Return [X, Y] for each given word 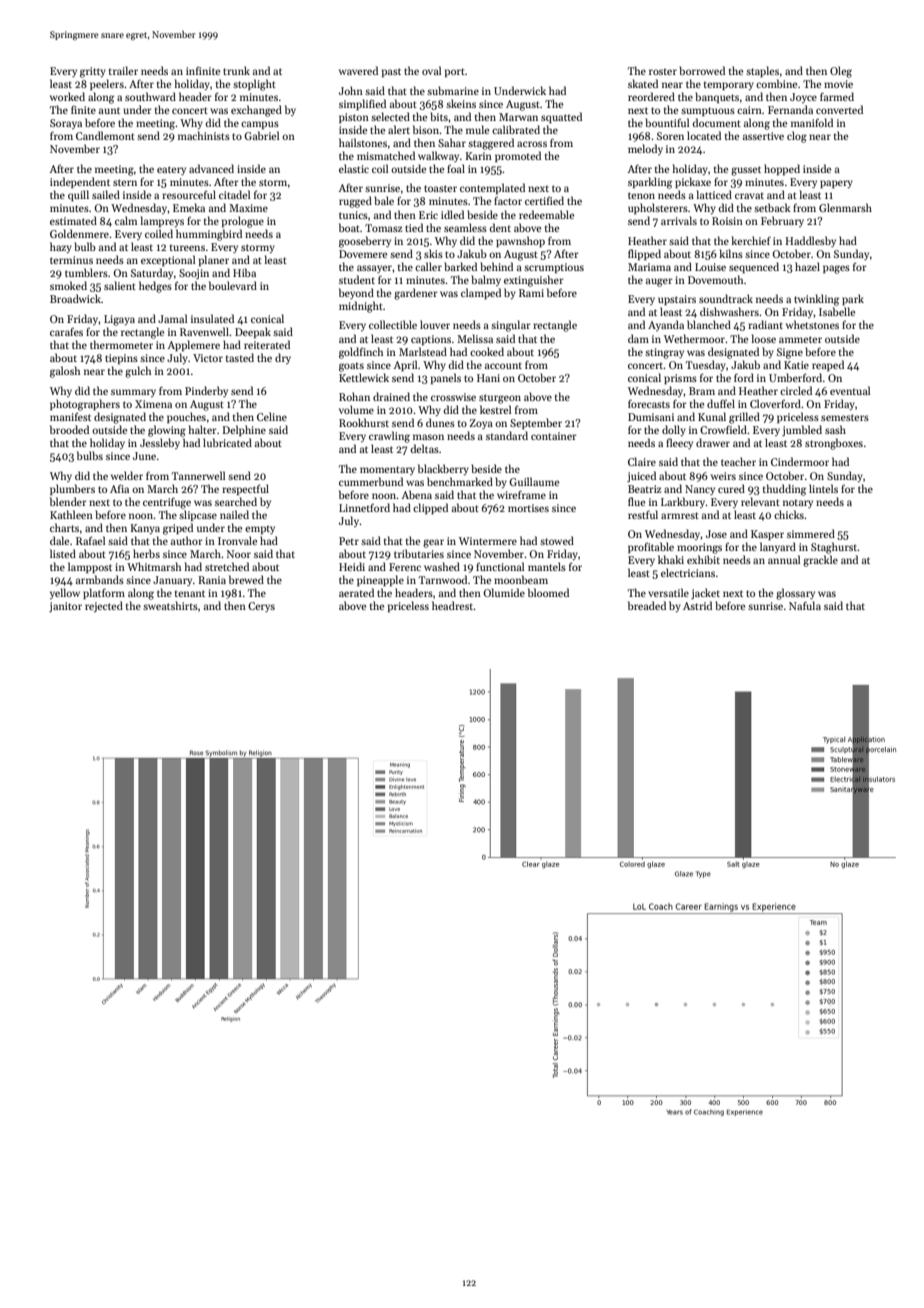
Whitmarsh [154, 566]
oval [431, 70]
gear [433, 543]
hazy [61, 247]
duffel [721, 403]
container [554, 436]
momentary [387, 470]
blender [68, 501]
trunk [236, 70]
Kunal [712, 416]
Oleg [841, 72]
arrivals [679, 220]
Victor [208, 358]
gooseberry [365, 242]
